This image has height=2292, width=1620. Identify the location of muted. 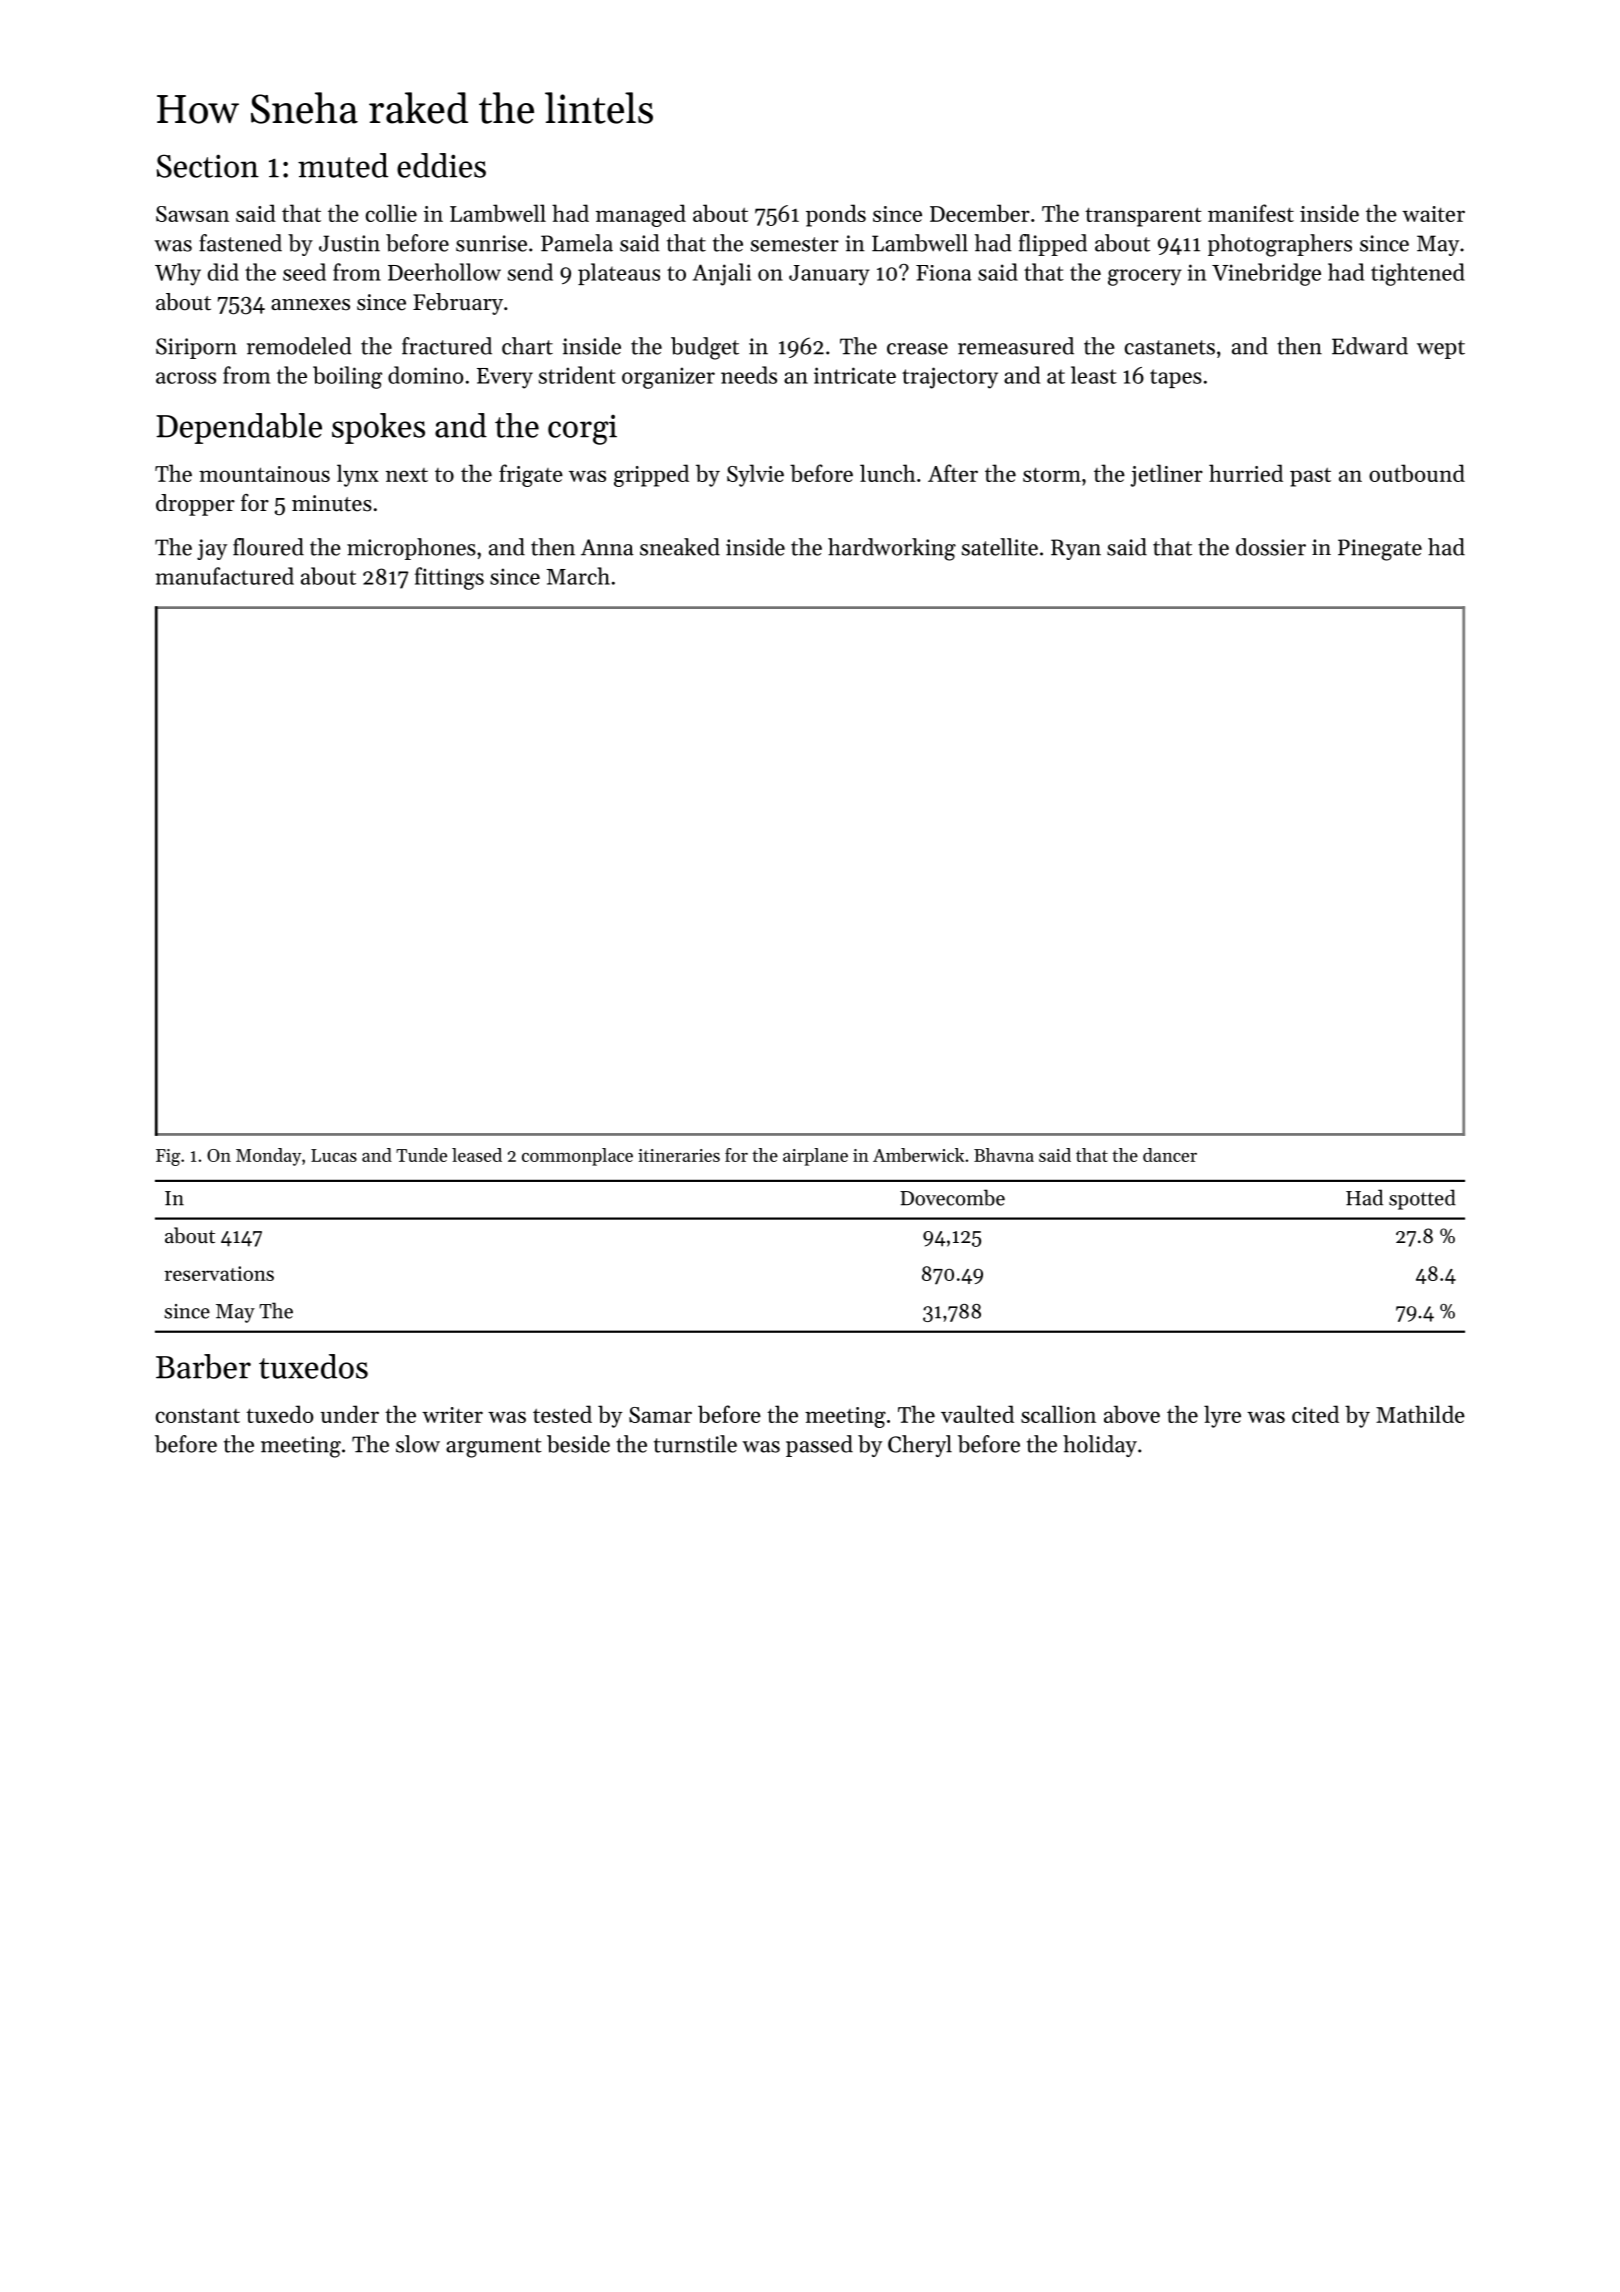
(343, 165).
